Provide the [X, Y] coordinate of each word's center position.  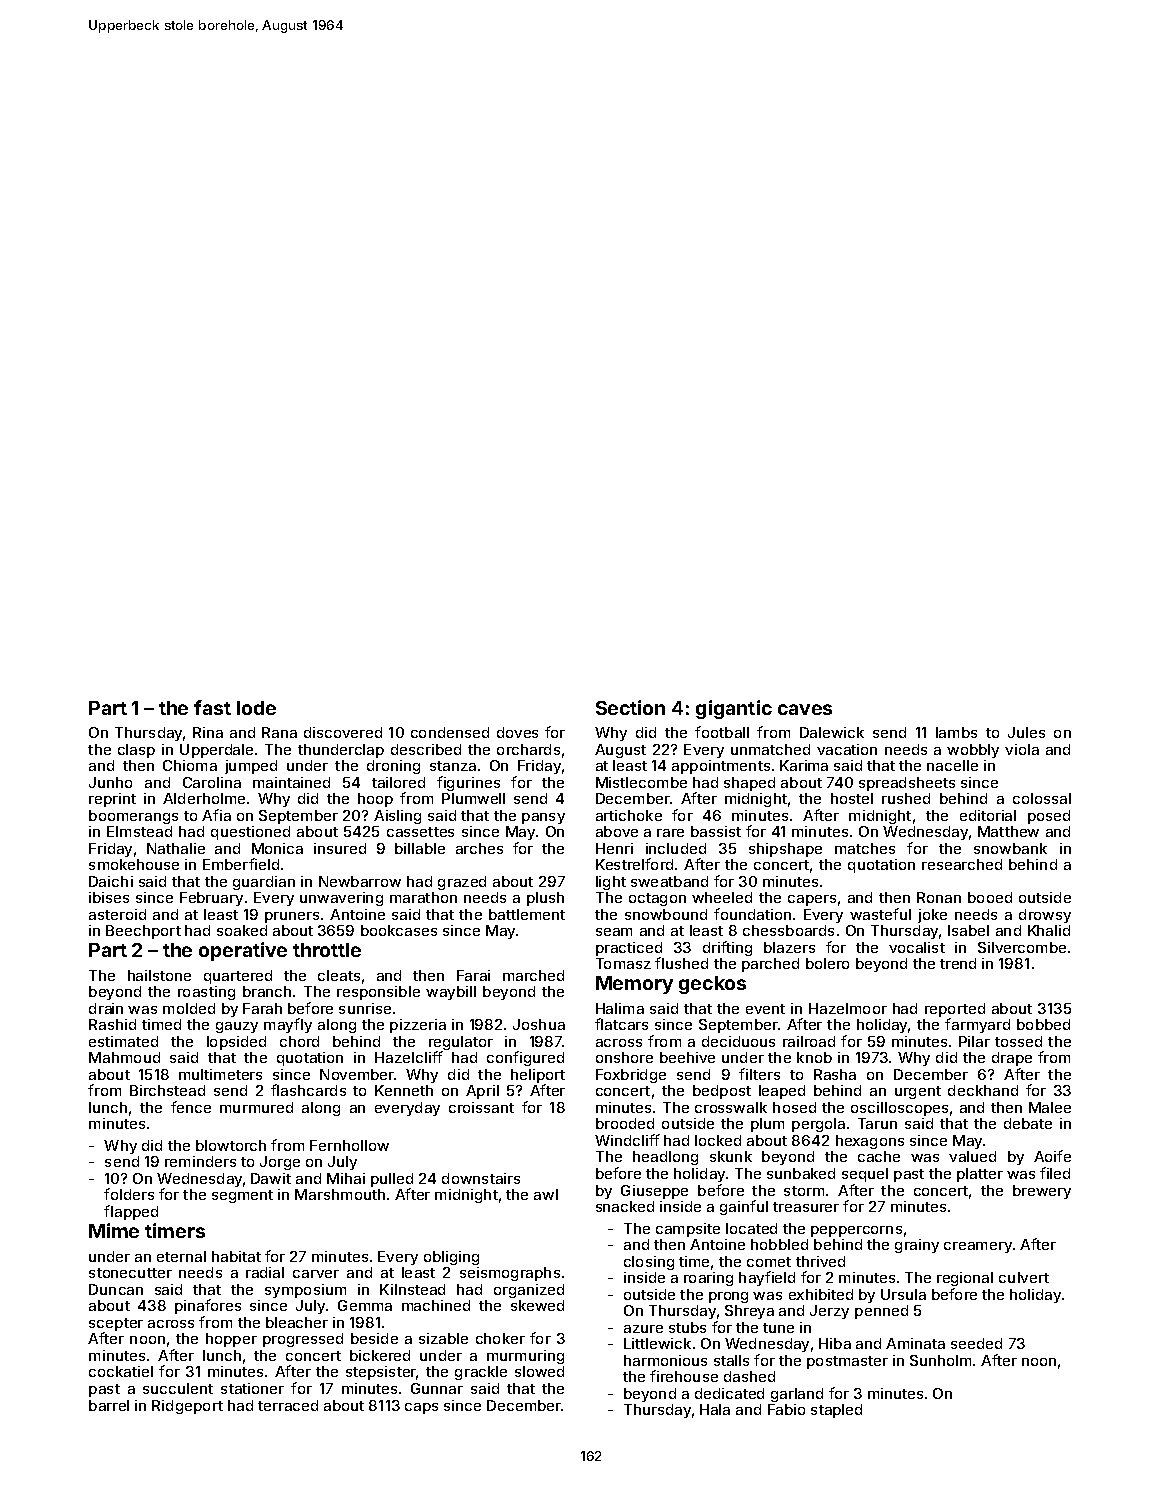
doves [517, 732]
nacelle [952, 765]
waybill [451, 993]
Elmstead [139, 831]
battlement [527, 914]
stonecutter [130, 1273]
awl [546, 1194]
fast [212, 707]
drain [106, 1008]
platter [980, 1175]
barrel [109, 1405]
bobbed [1043, 1024]
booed [990, 897]
